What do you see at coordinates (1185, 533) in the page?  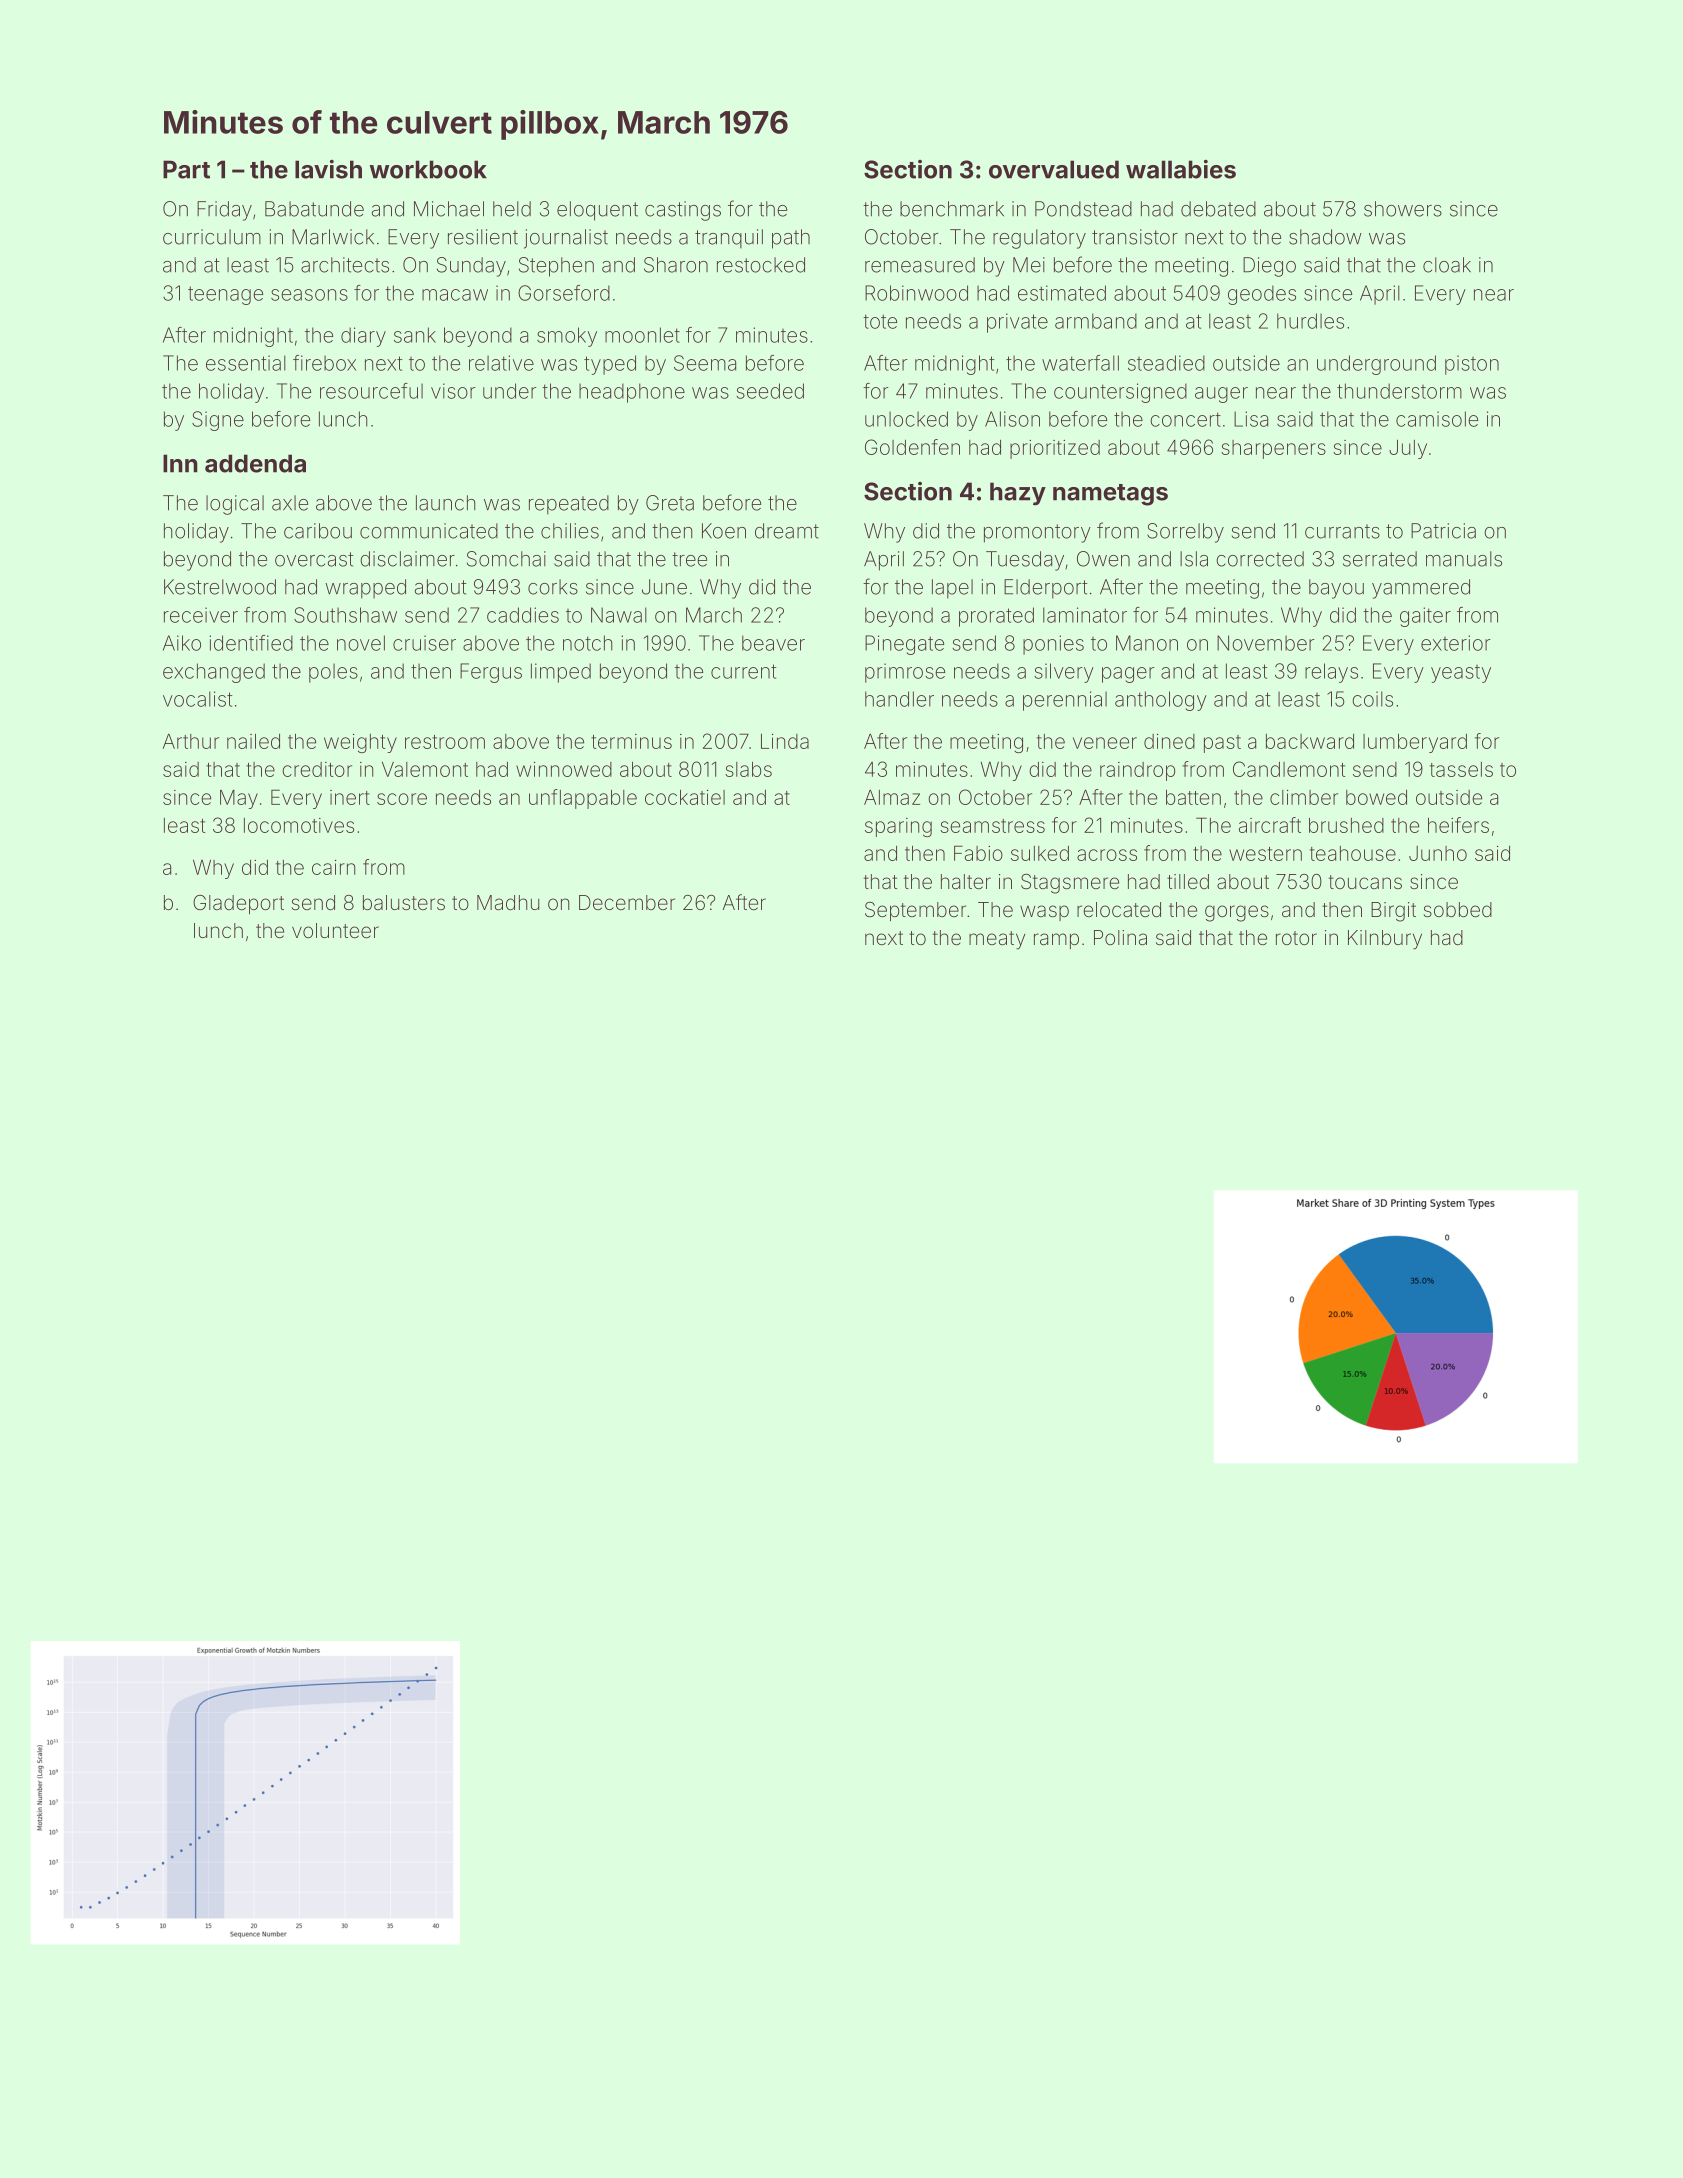 I see `Sorrelby` at bounding box center [1185, 533].
